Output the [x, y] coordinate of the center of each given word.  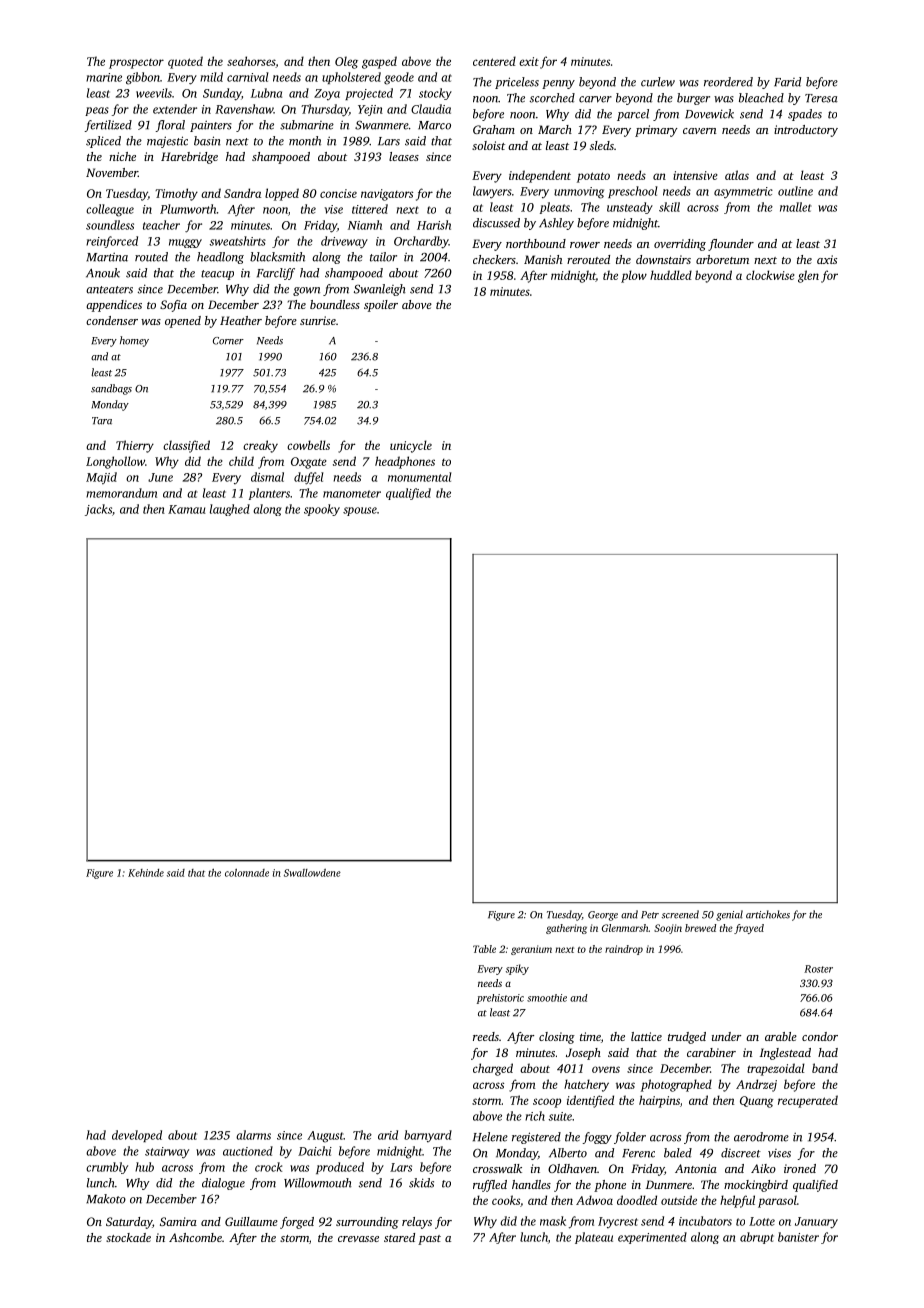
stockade [128, 1237]
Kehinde [146, 873]
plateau [594, 1238]
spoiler [381, 306]
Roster [818, 969]
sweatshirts [237, 241]
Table [484, 949]
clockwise [770, 275]
